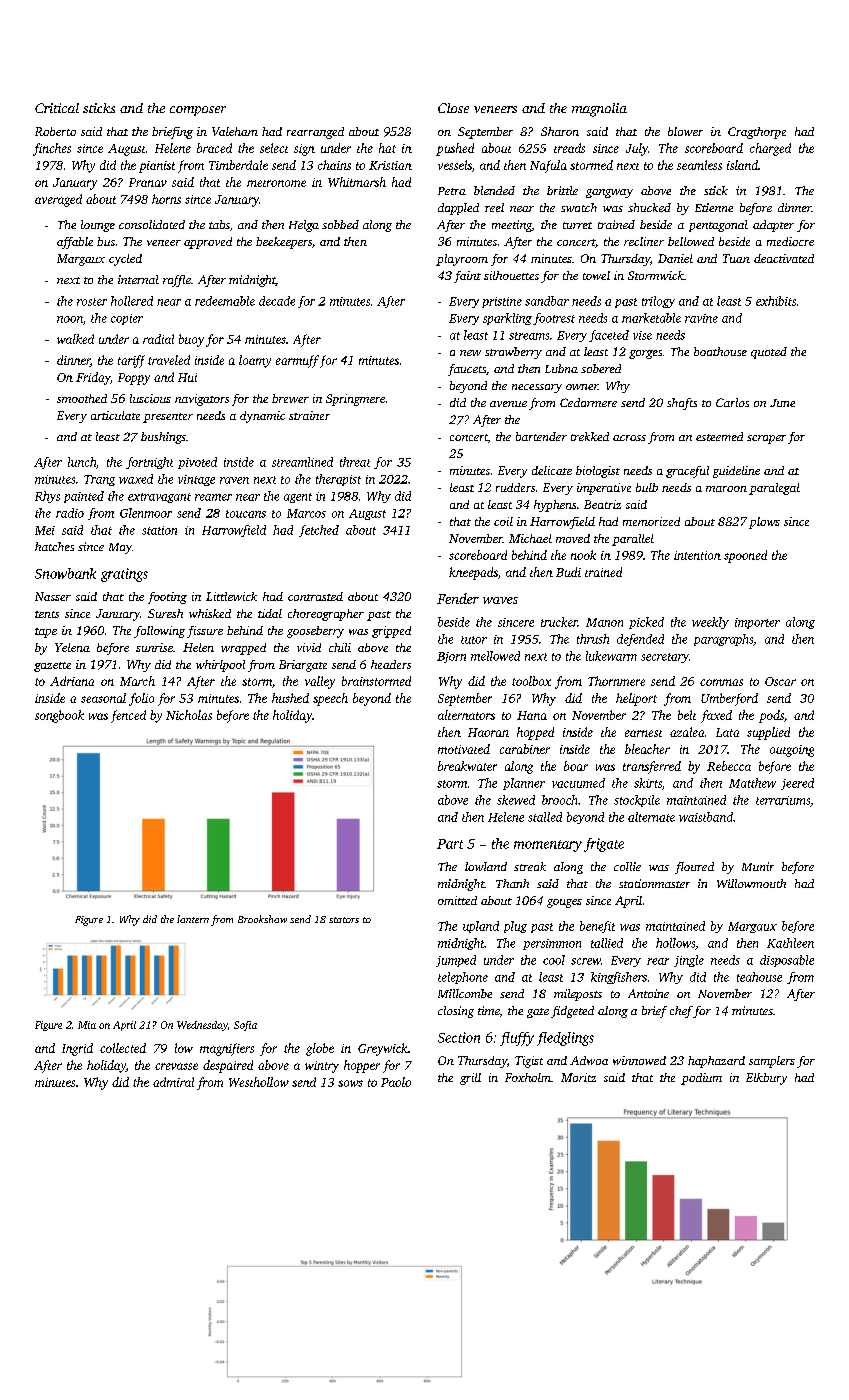 This screenshot has height=1400, width=849. I want to click on lunch, so click(82, 462).
